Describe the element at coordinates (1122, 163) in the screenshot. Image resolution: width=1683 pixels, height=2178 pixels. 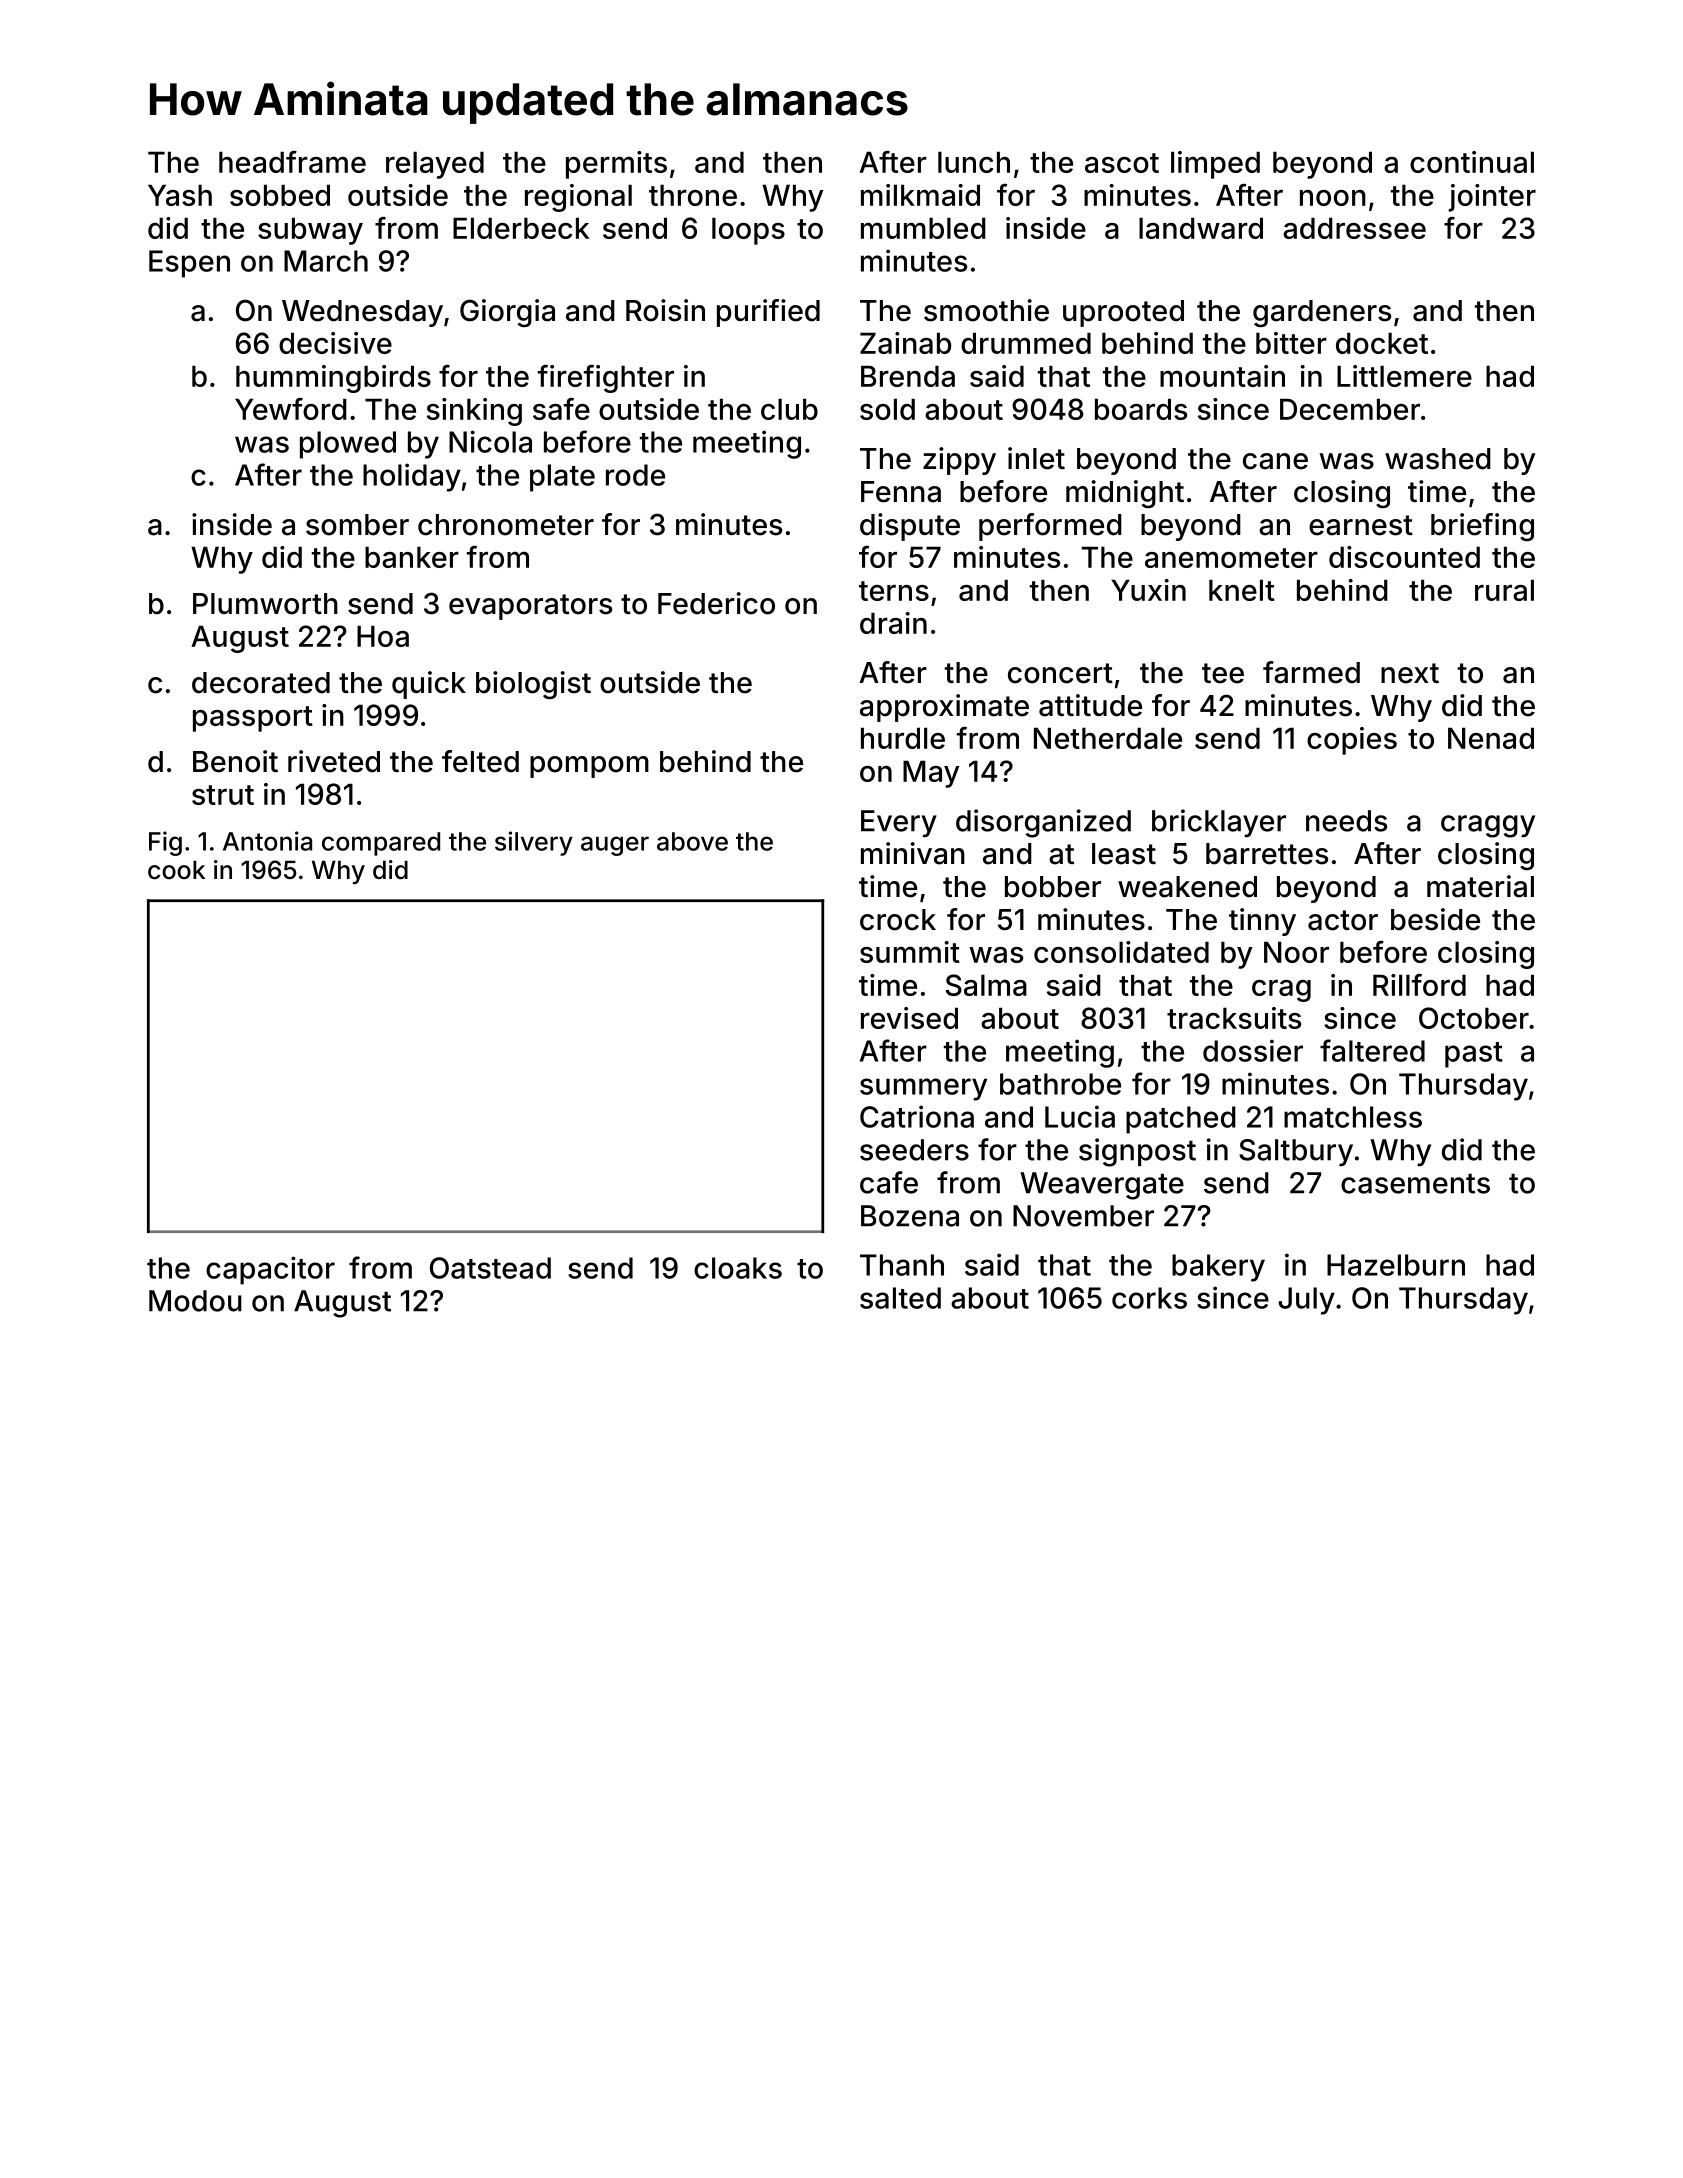
I see `ascot` at that location.
